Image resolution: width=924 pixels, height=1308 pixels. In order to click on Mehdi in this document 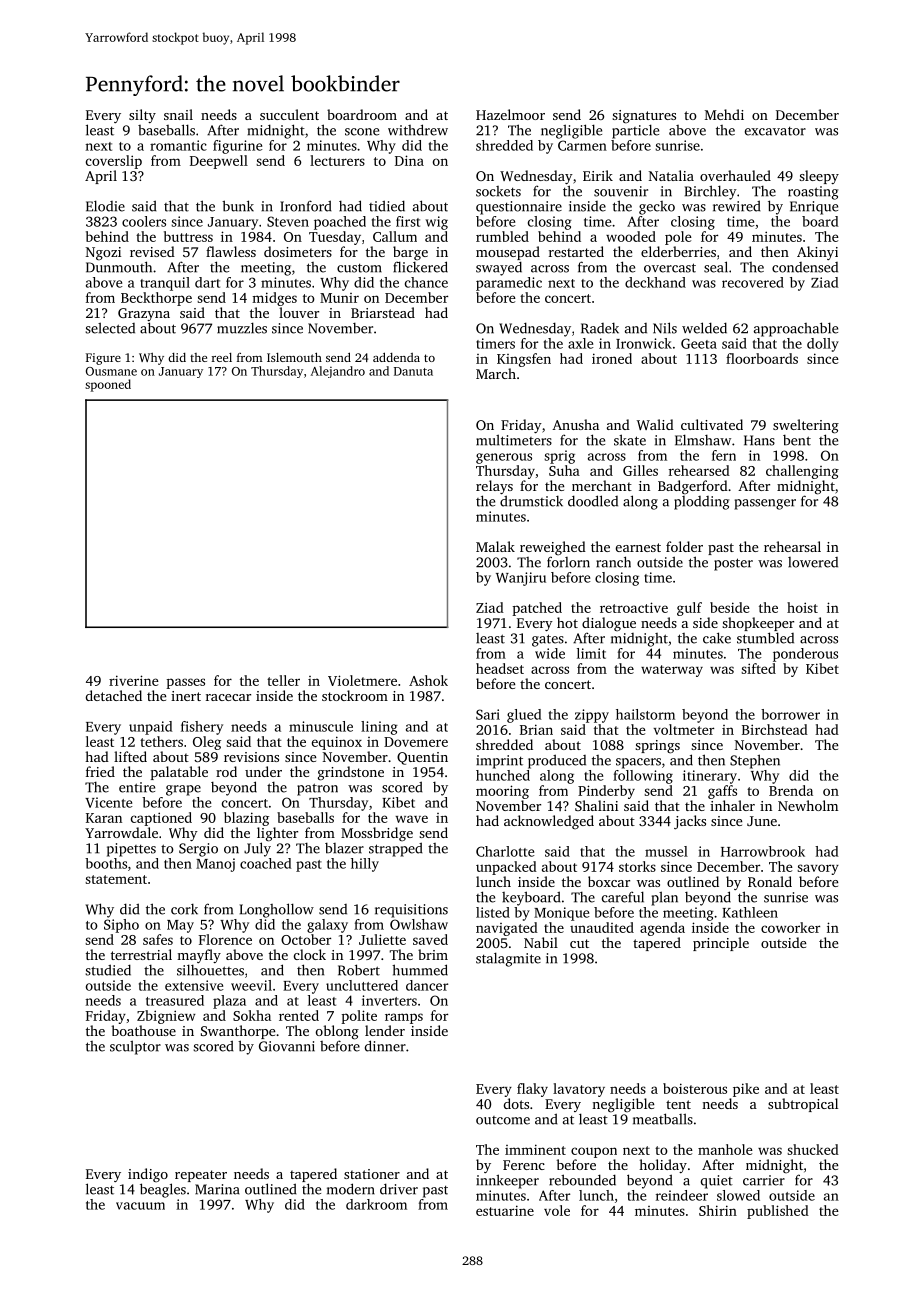, I will do `click(724, 114)`.
